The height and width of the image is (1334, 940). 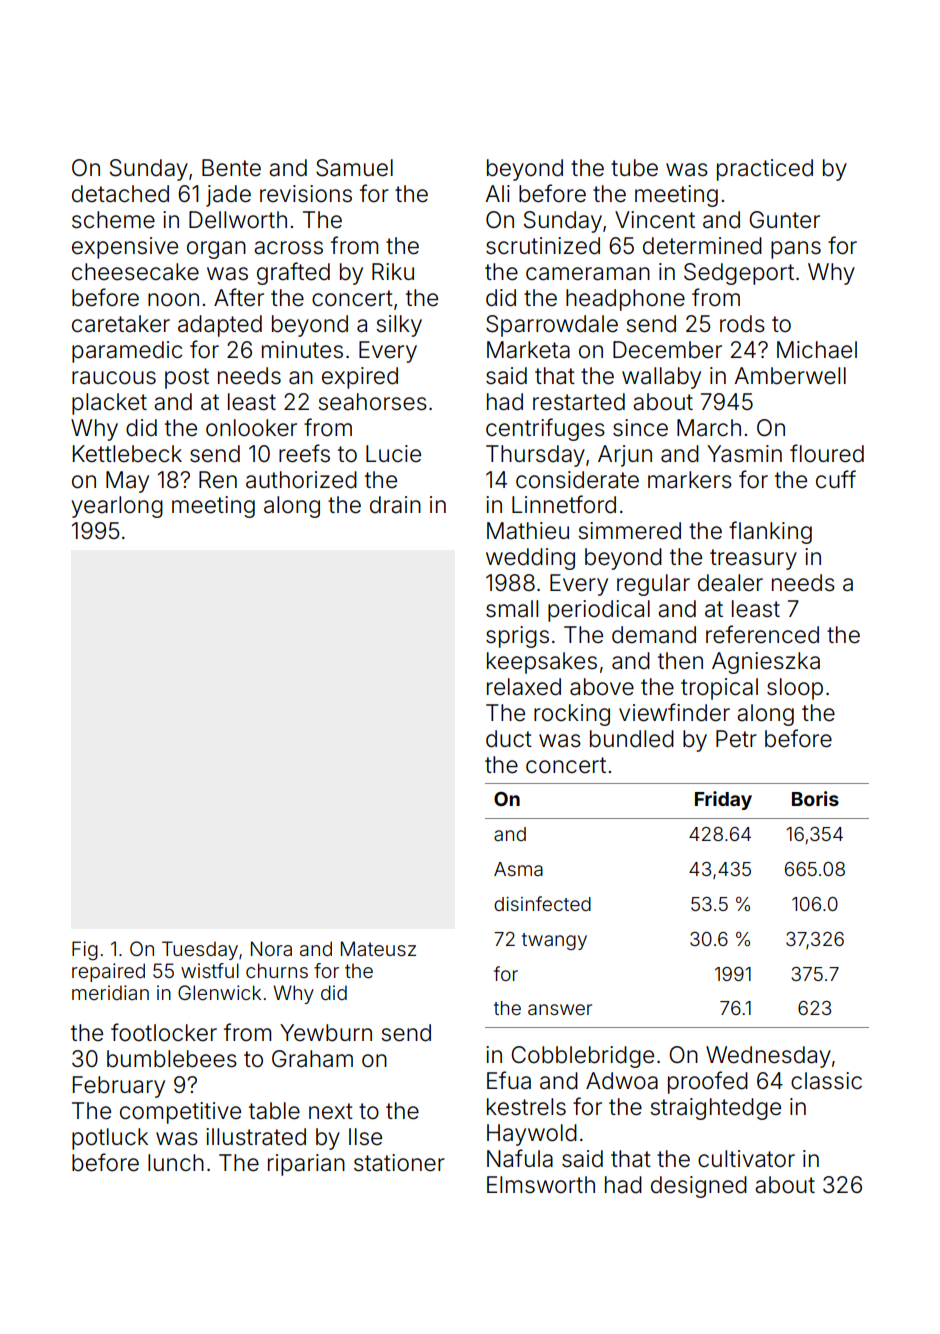 I want to click on caretaker, so click(x=121, y=324).
